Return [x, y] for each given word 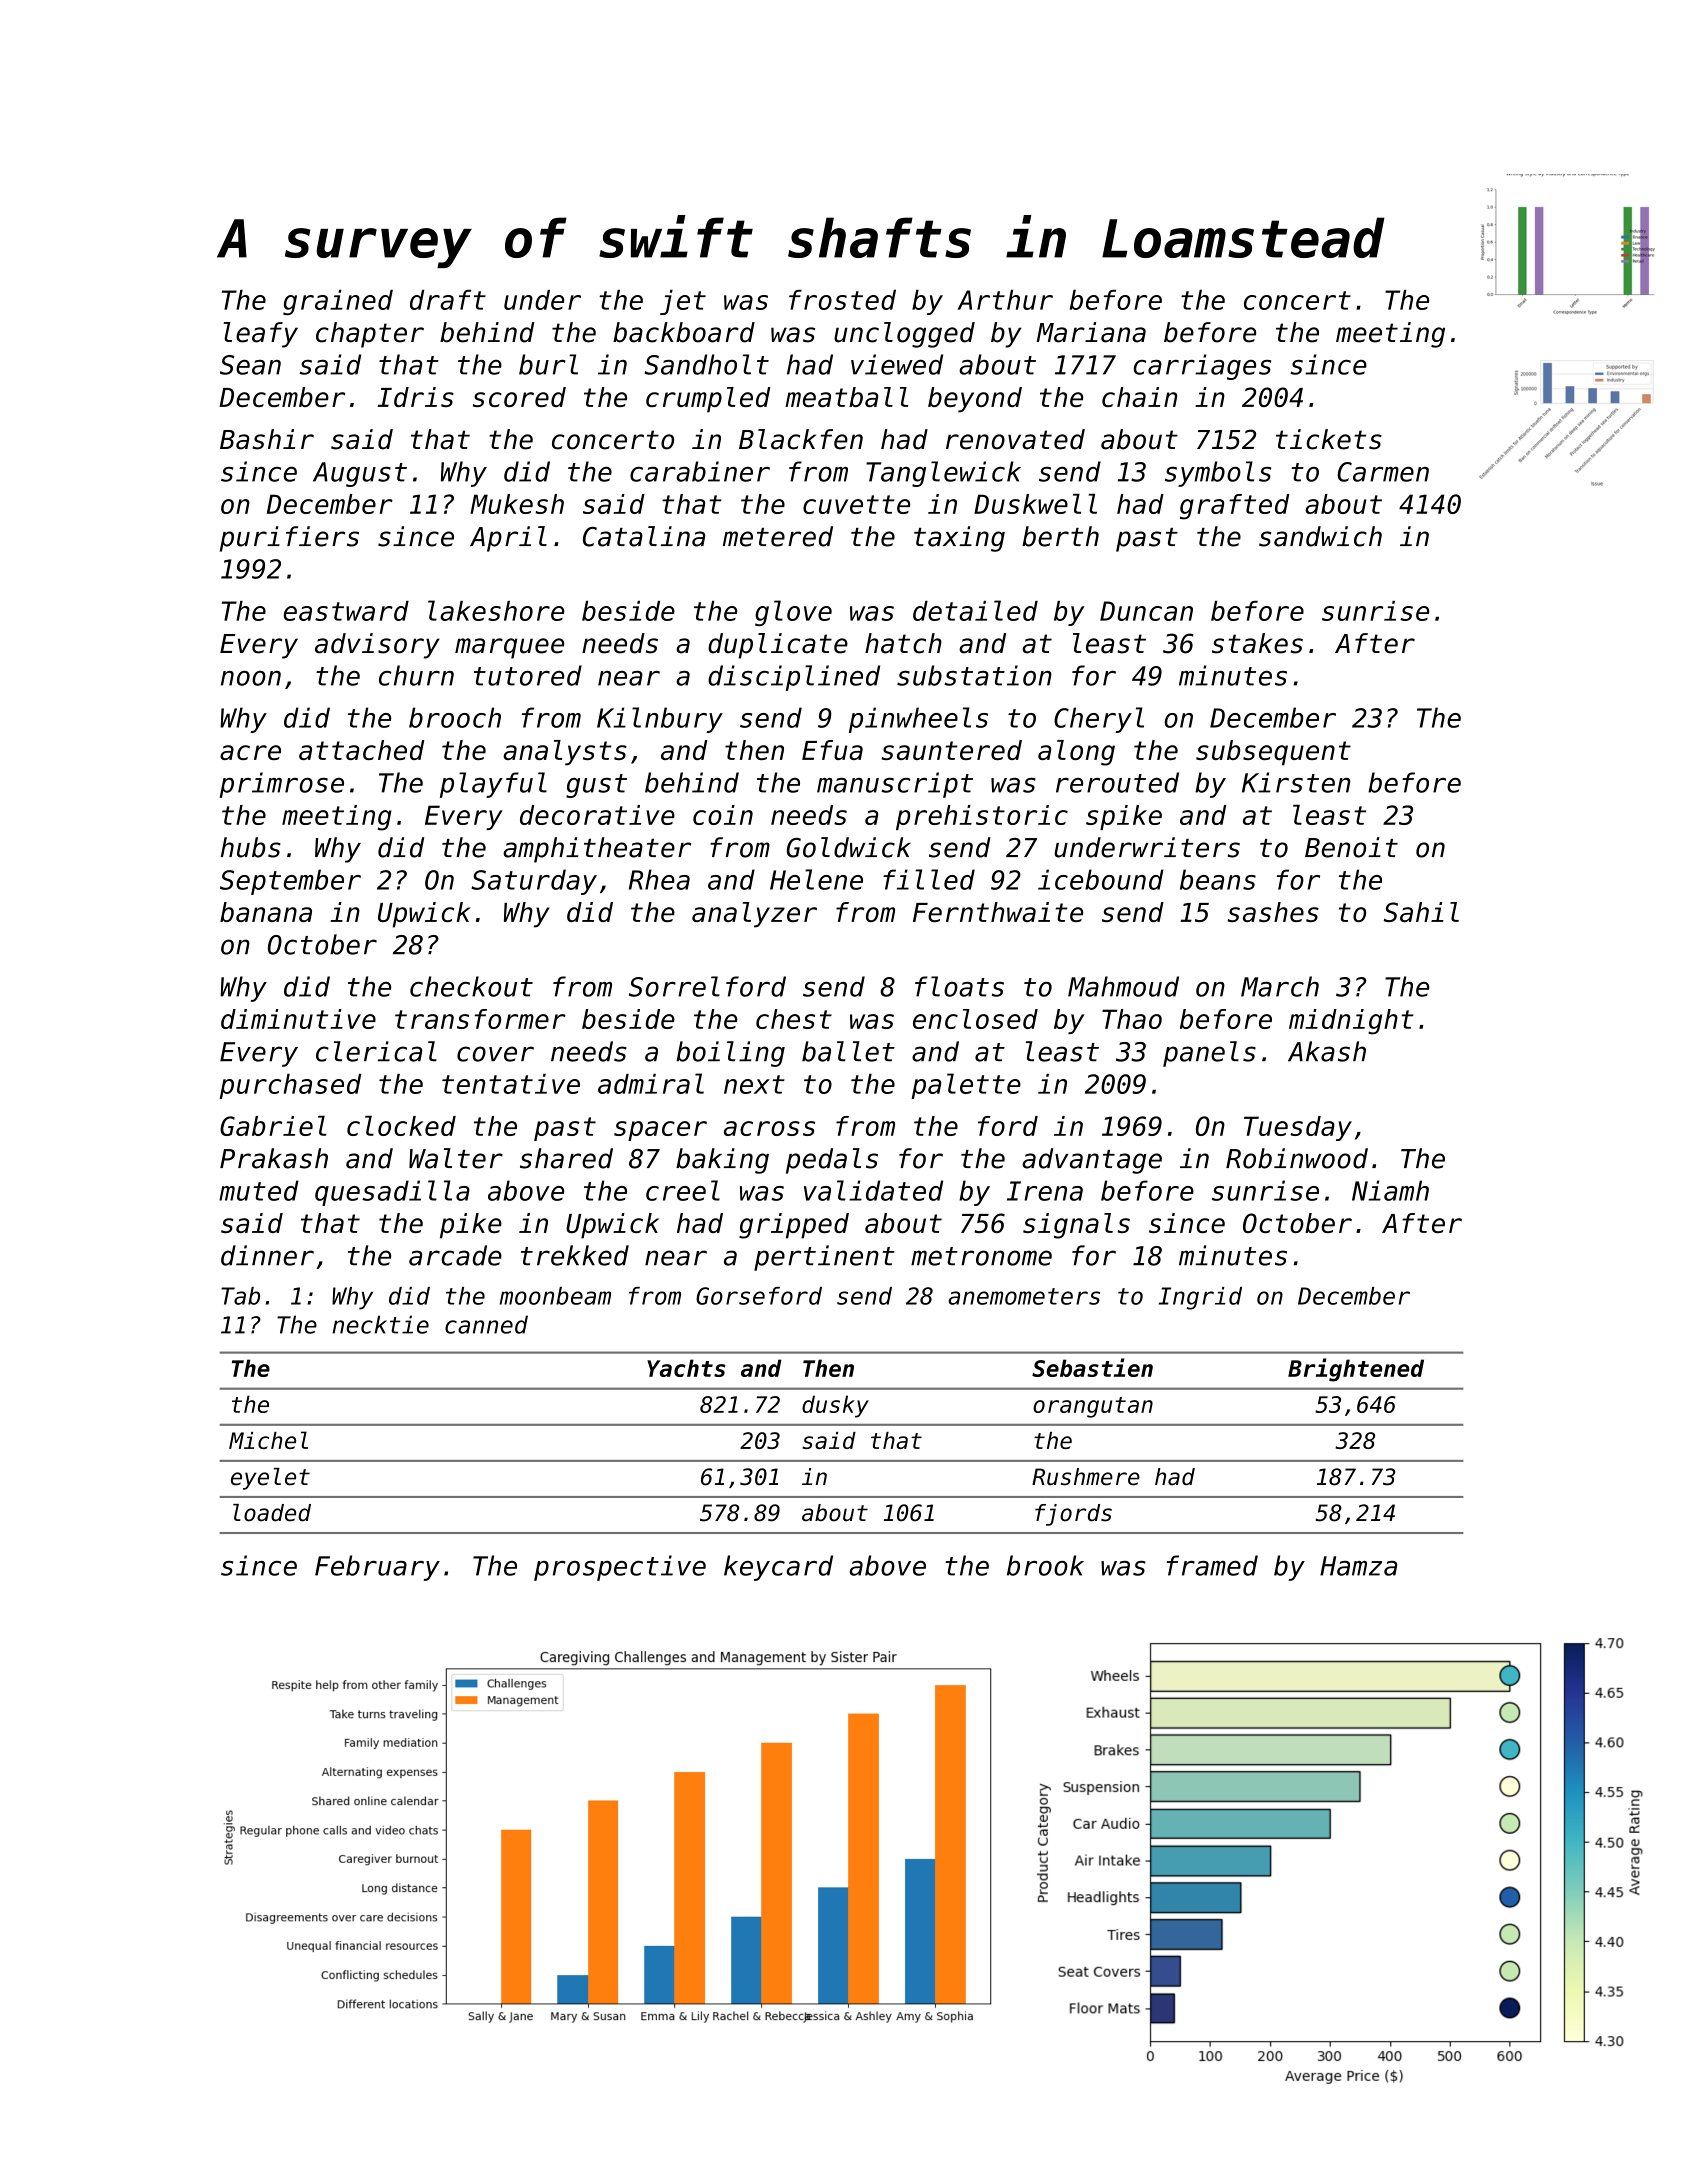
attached [362, 750]
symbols [1218, 474]
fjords [1073, 1515]
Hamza [1358, 1566]
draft [448, 300]
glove [793, 613]
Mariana [1091, 332]
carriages [1202, 367]
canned [486, 1324]
